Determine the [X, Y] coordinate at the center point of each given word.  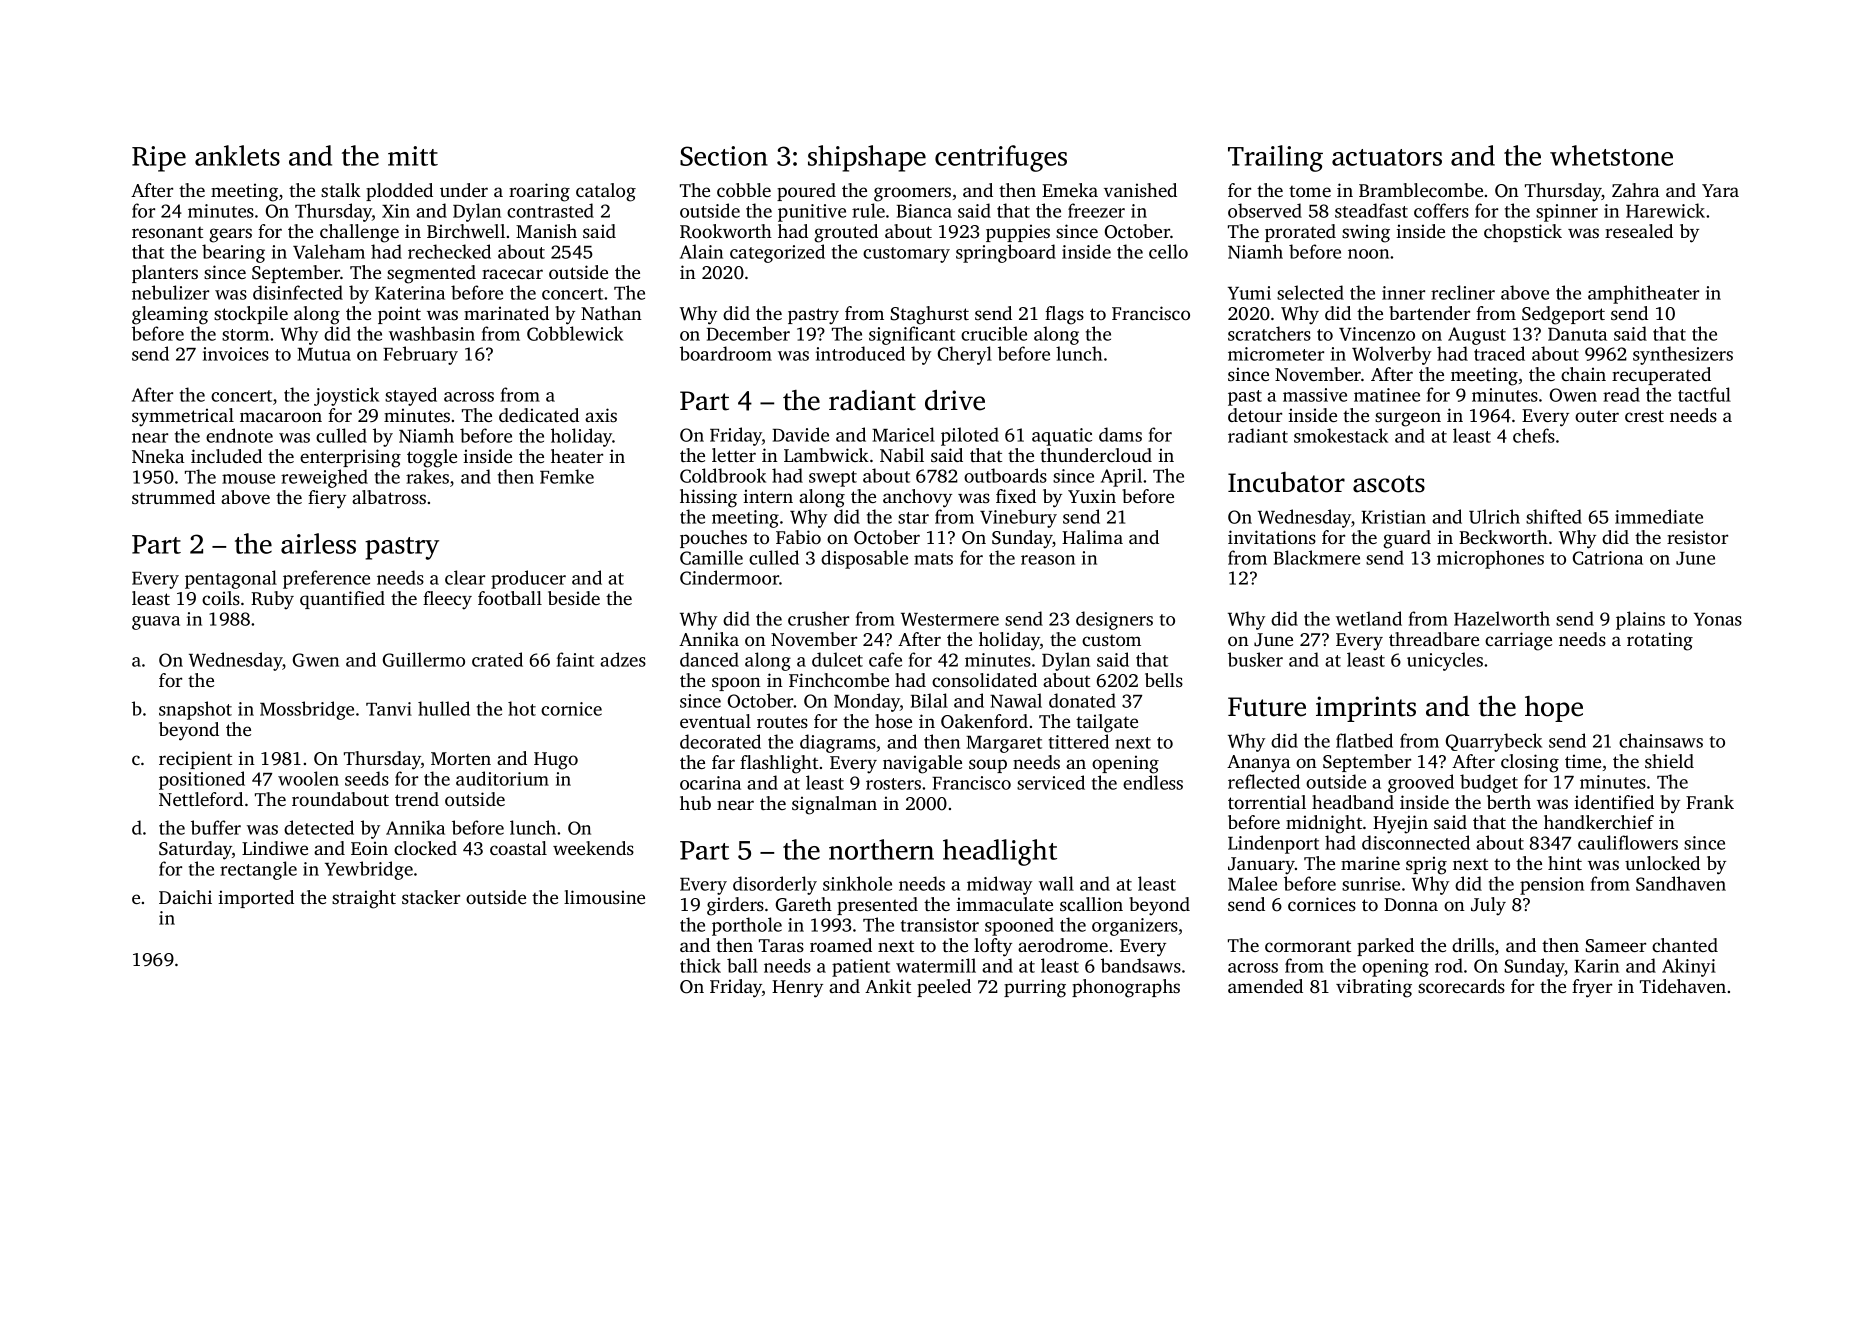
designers [1114, 620]
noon [1368, 254]
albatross [389, 497]
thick [700, 965]
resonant [167, 232]
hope [1554, 709]
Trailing [1275, 158]
